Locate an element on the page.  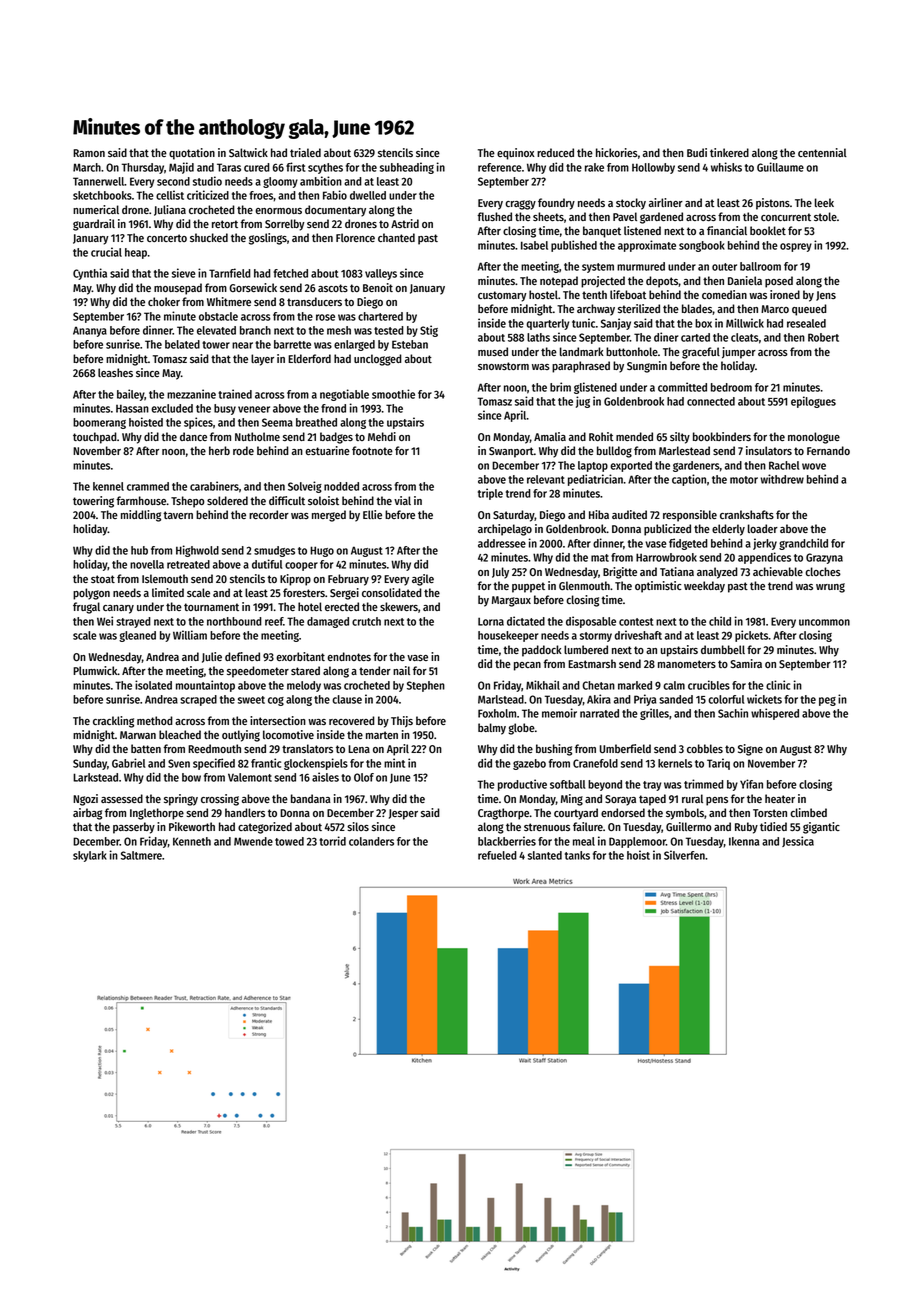
refueled is located at coordinates (497, 855).
